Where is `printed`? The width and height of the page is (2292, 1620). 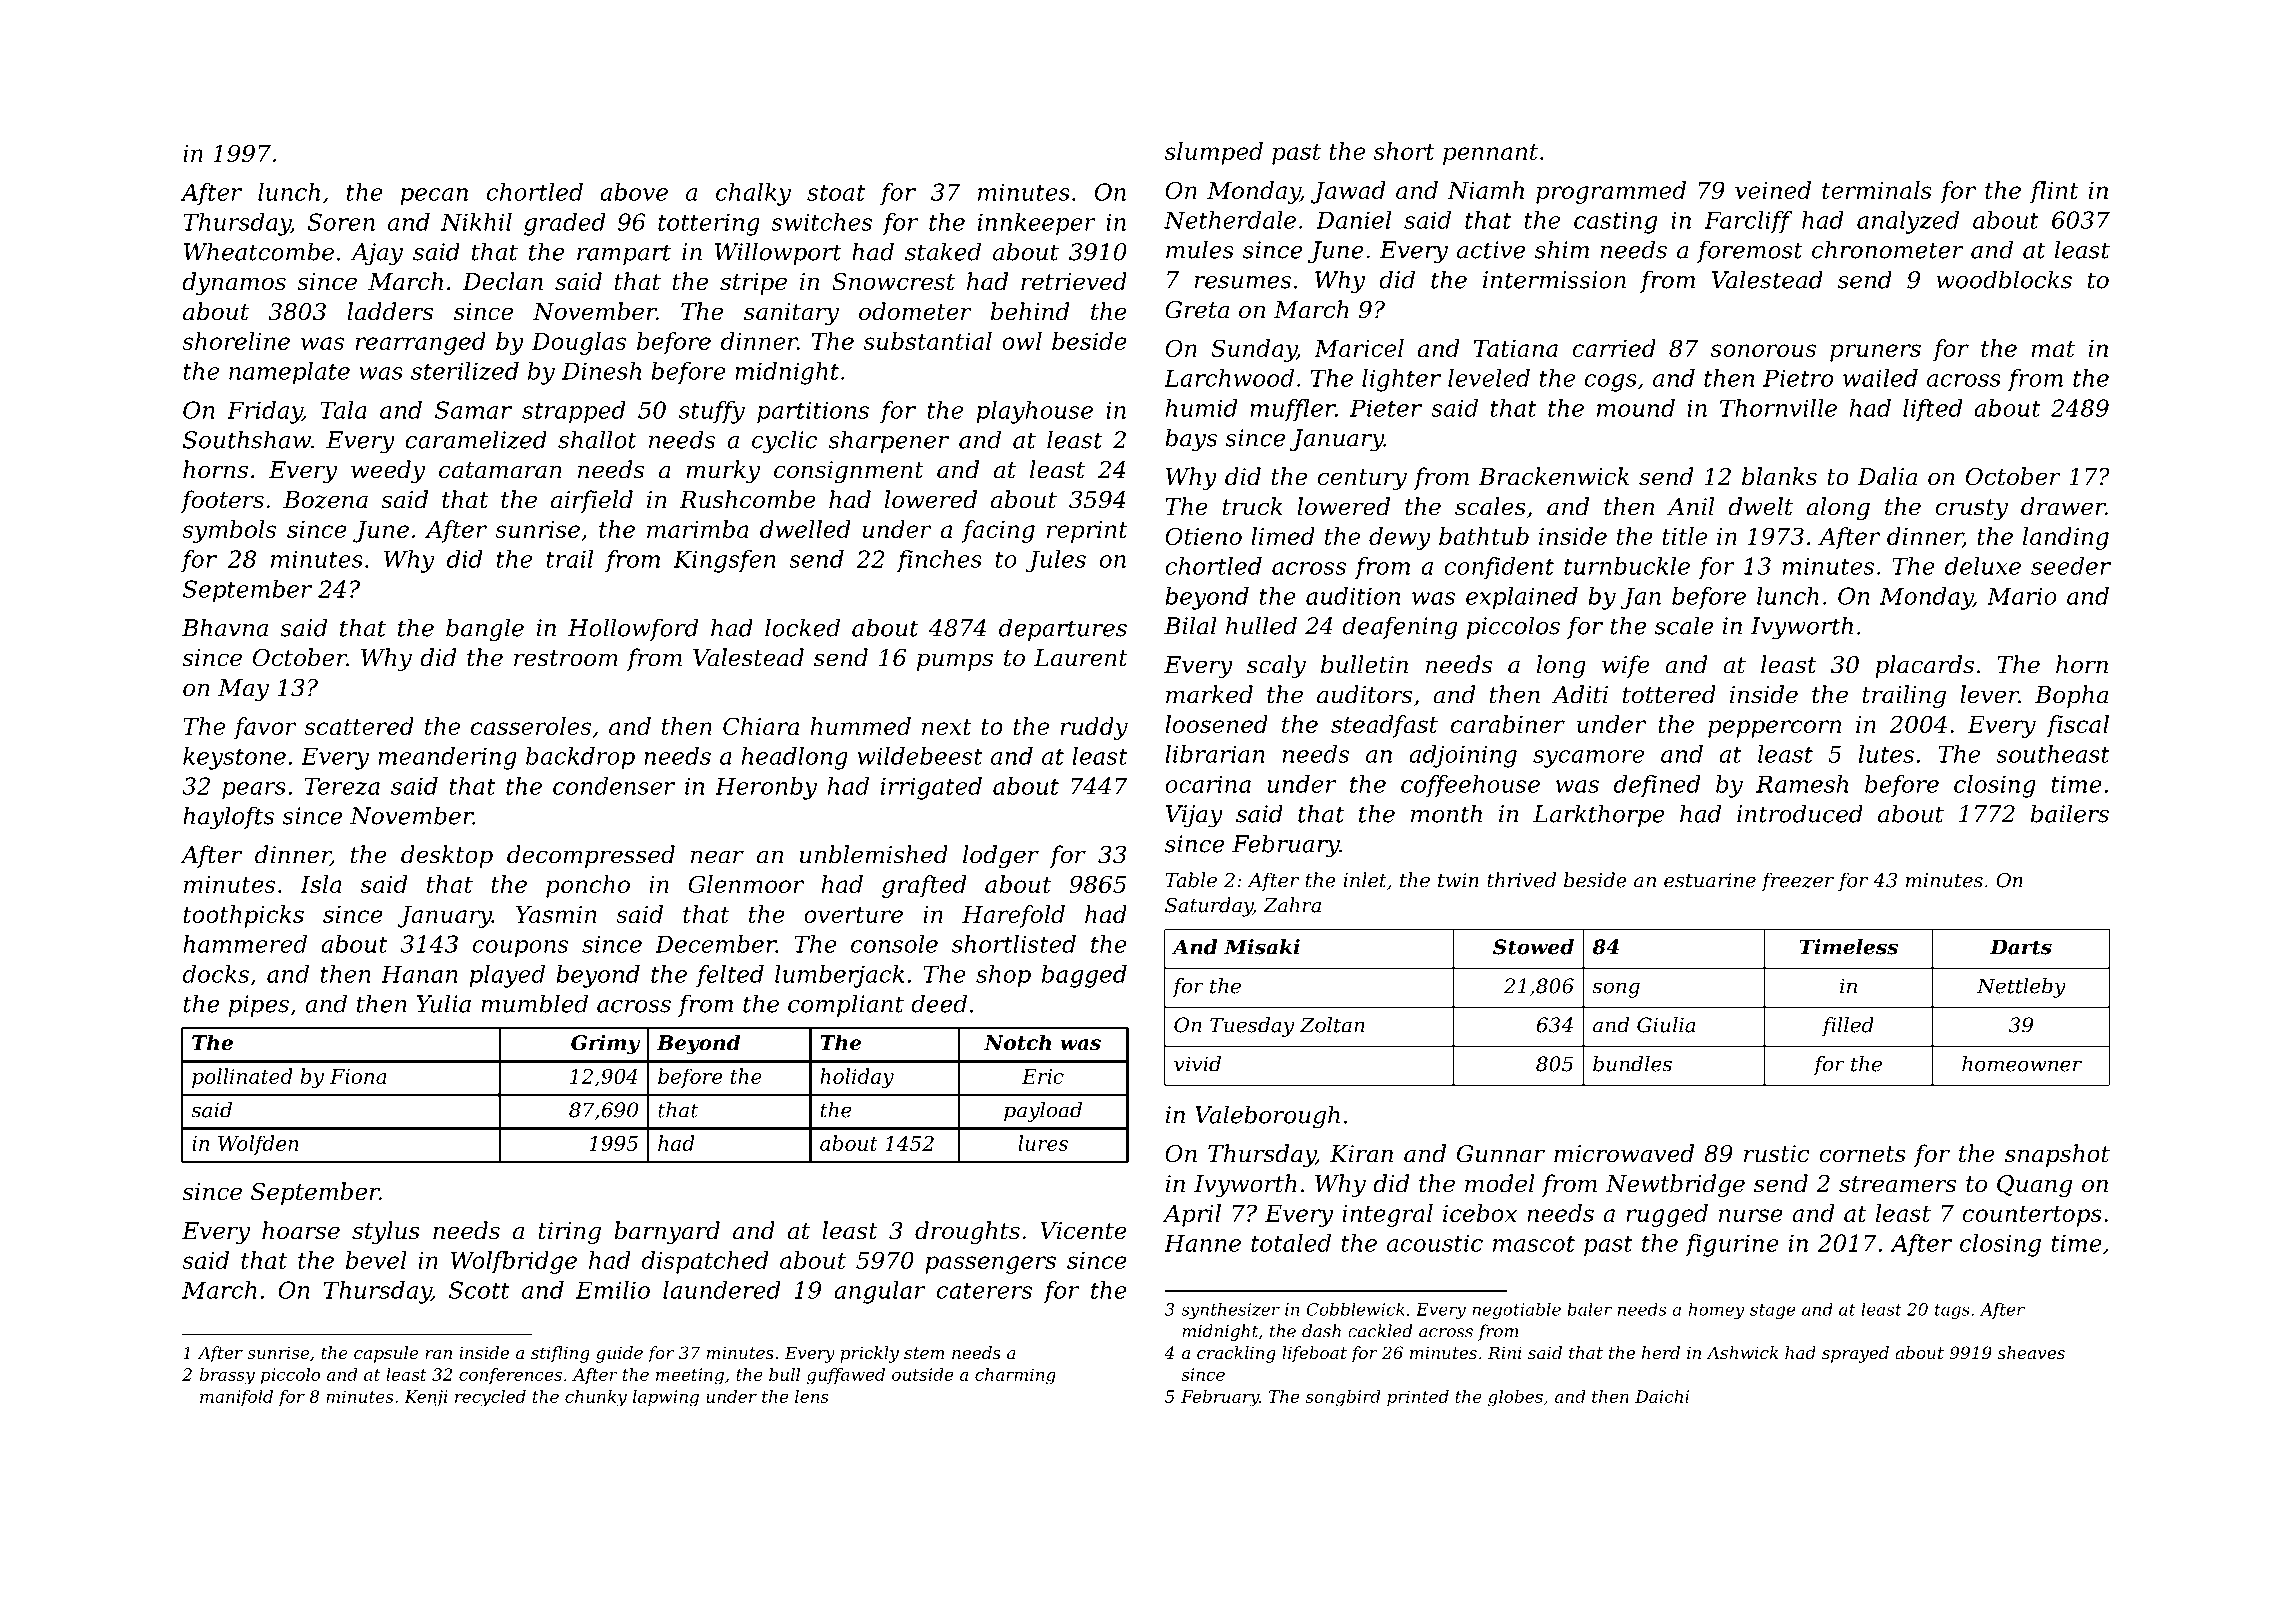 printed is located at coordinates (1418, 1398).
